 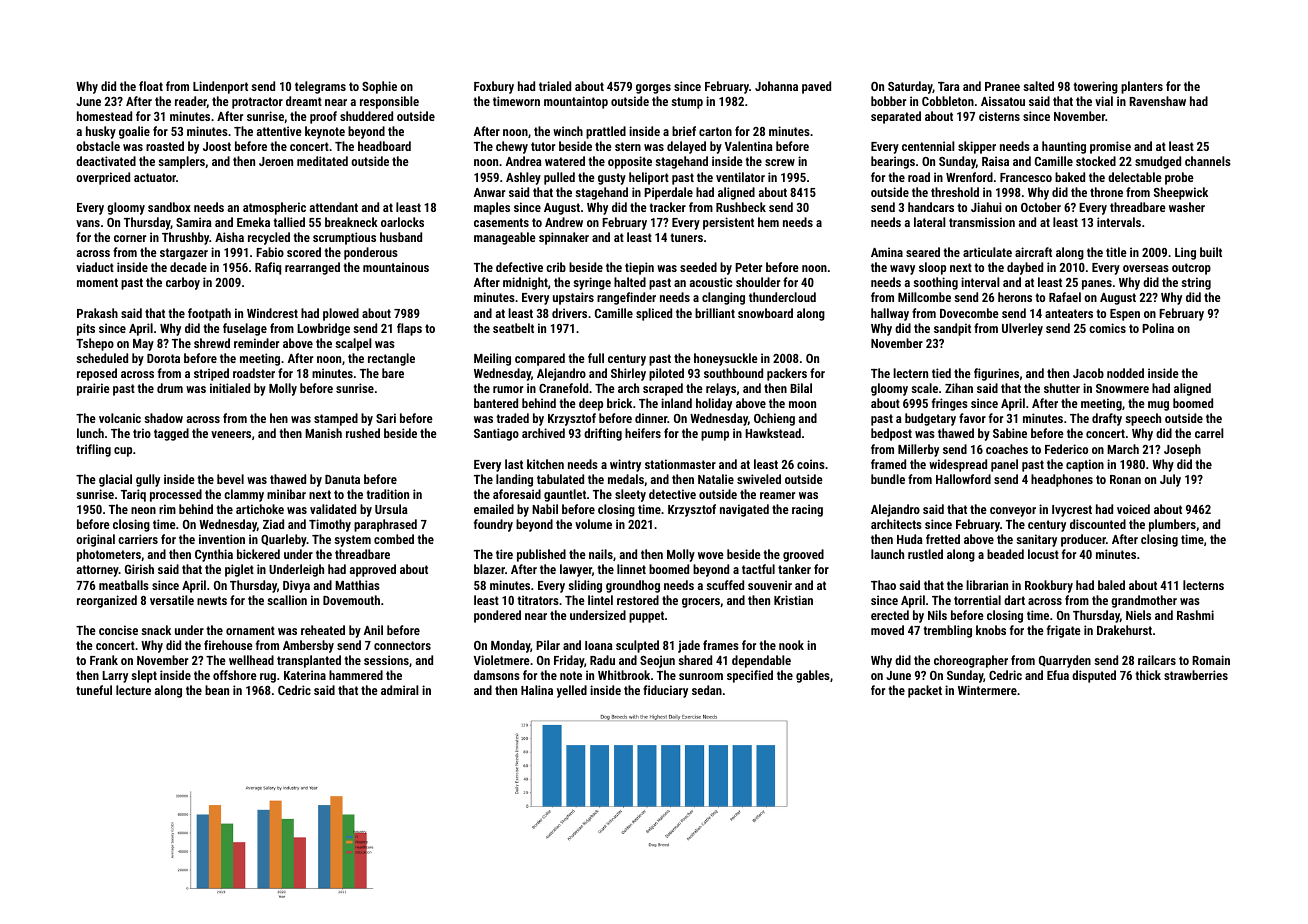 I want to click on Pranee, so click(x=1002, y=86).
